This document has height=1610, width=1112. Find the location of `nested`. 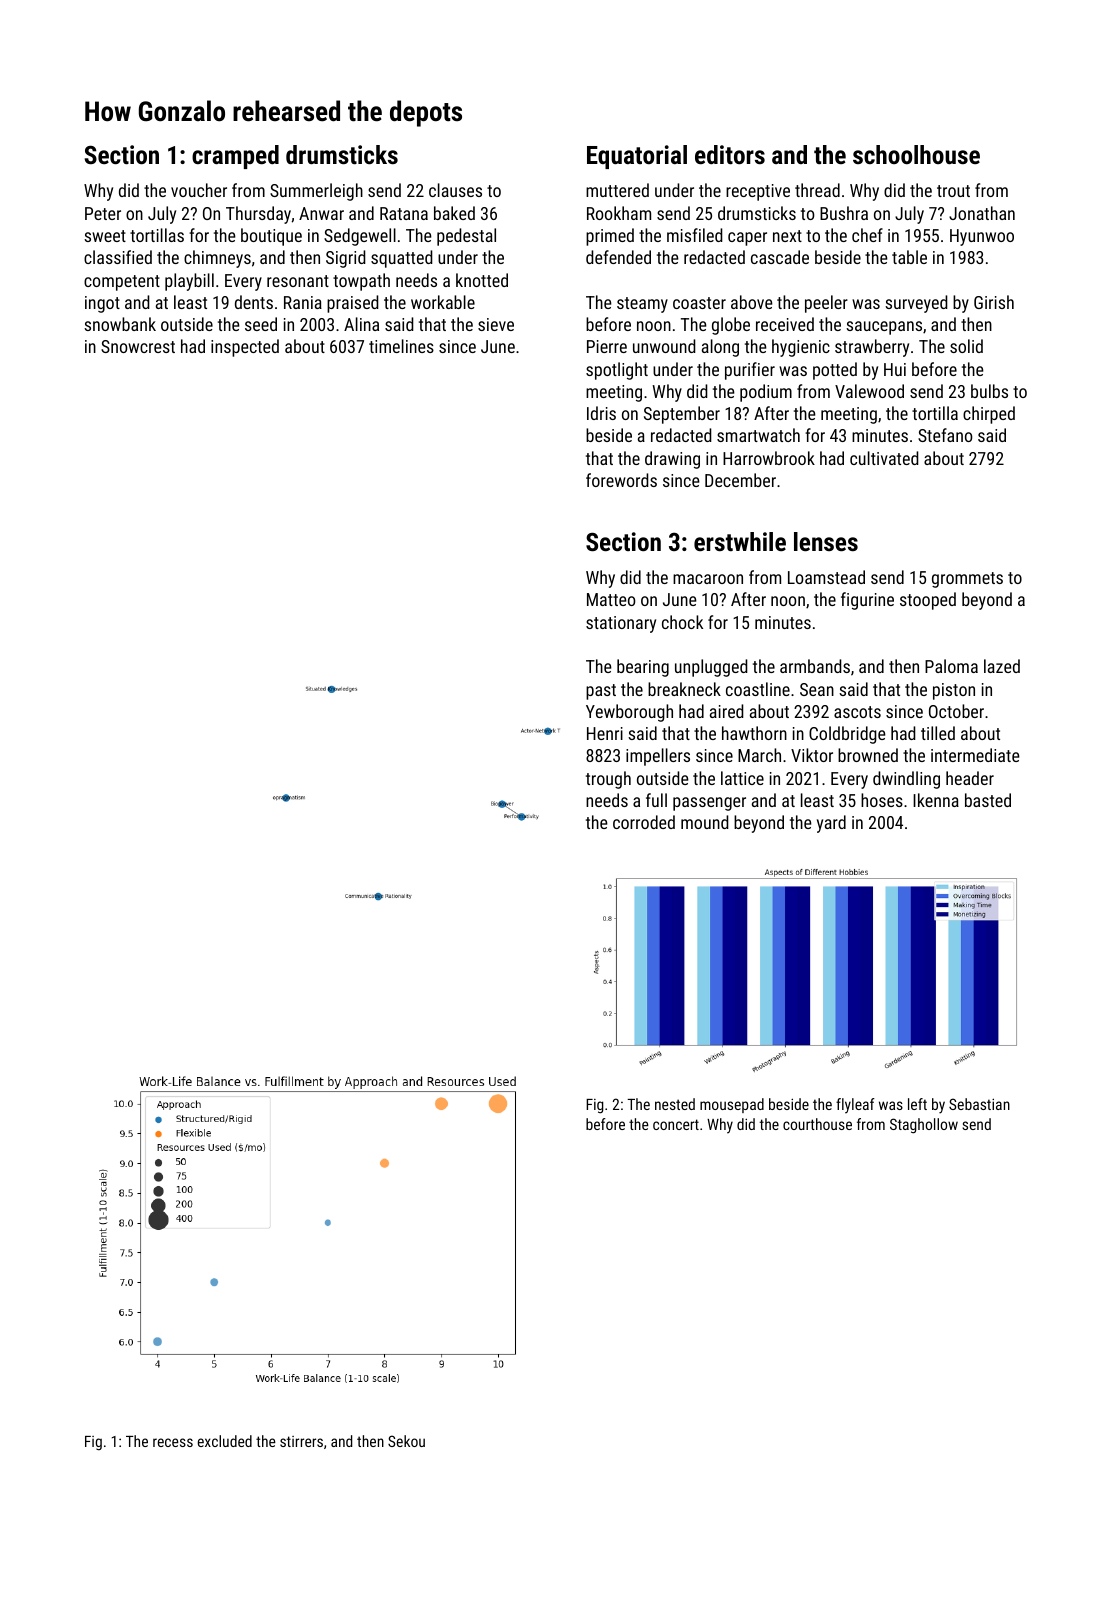

nested is located at coordinates (675, 1104).
